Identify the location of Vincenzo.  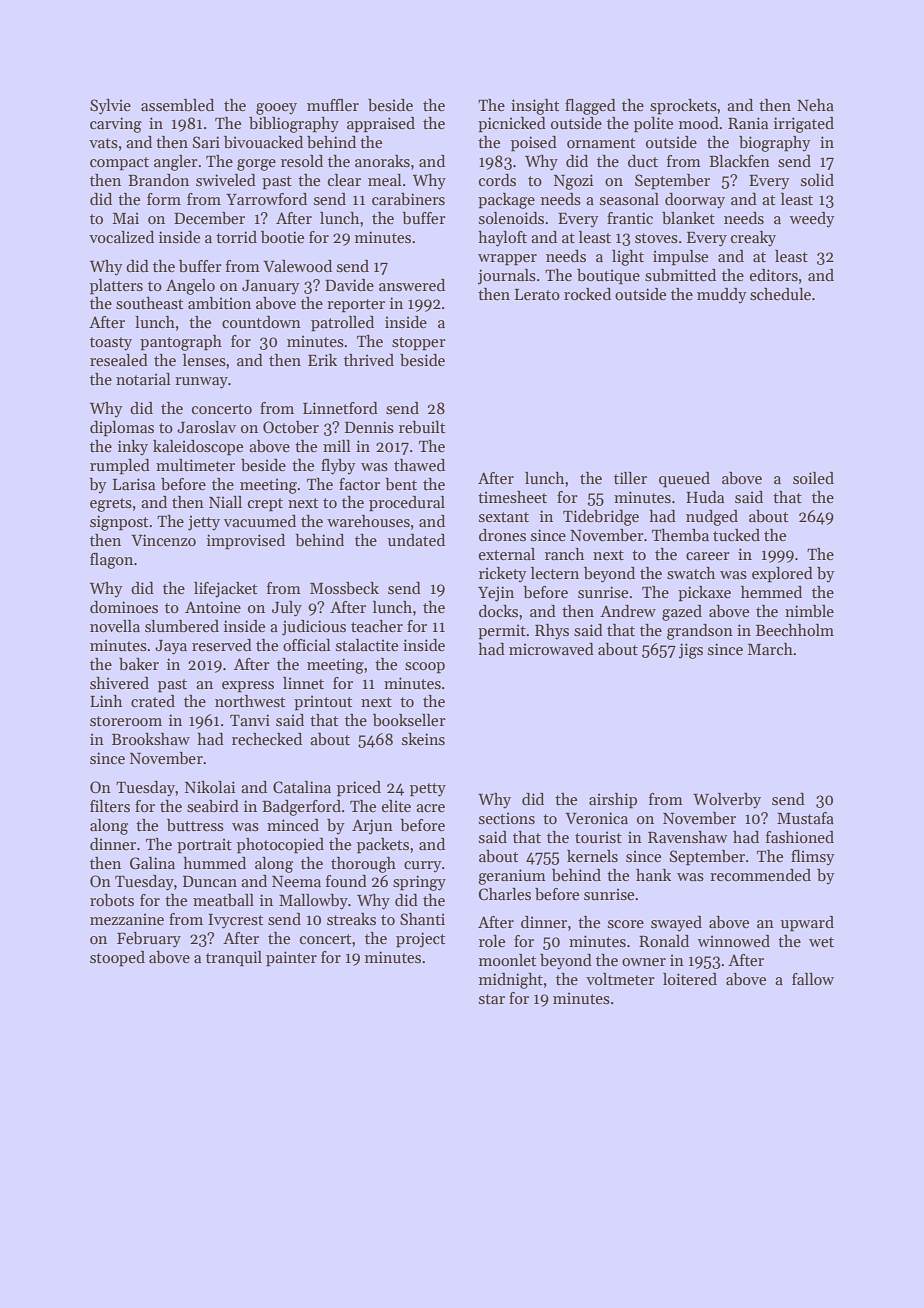
(163, 540).
